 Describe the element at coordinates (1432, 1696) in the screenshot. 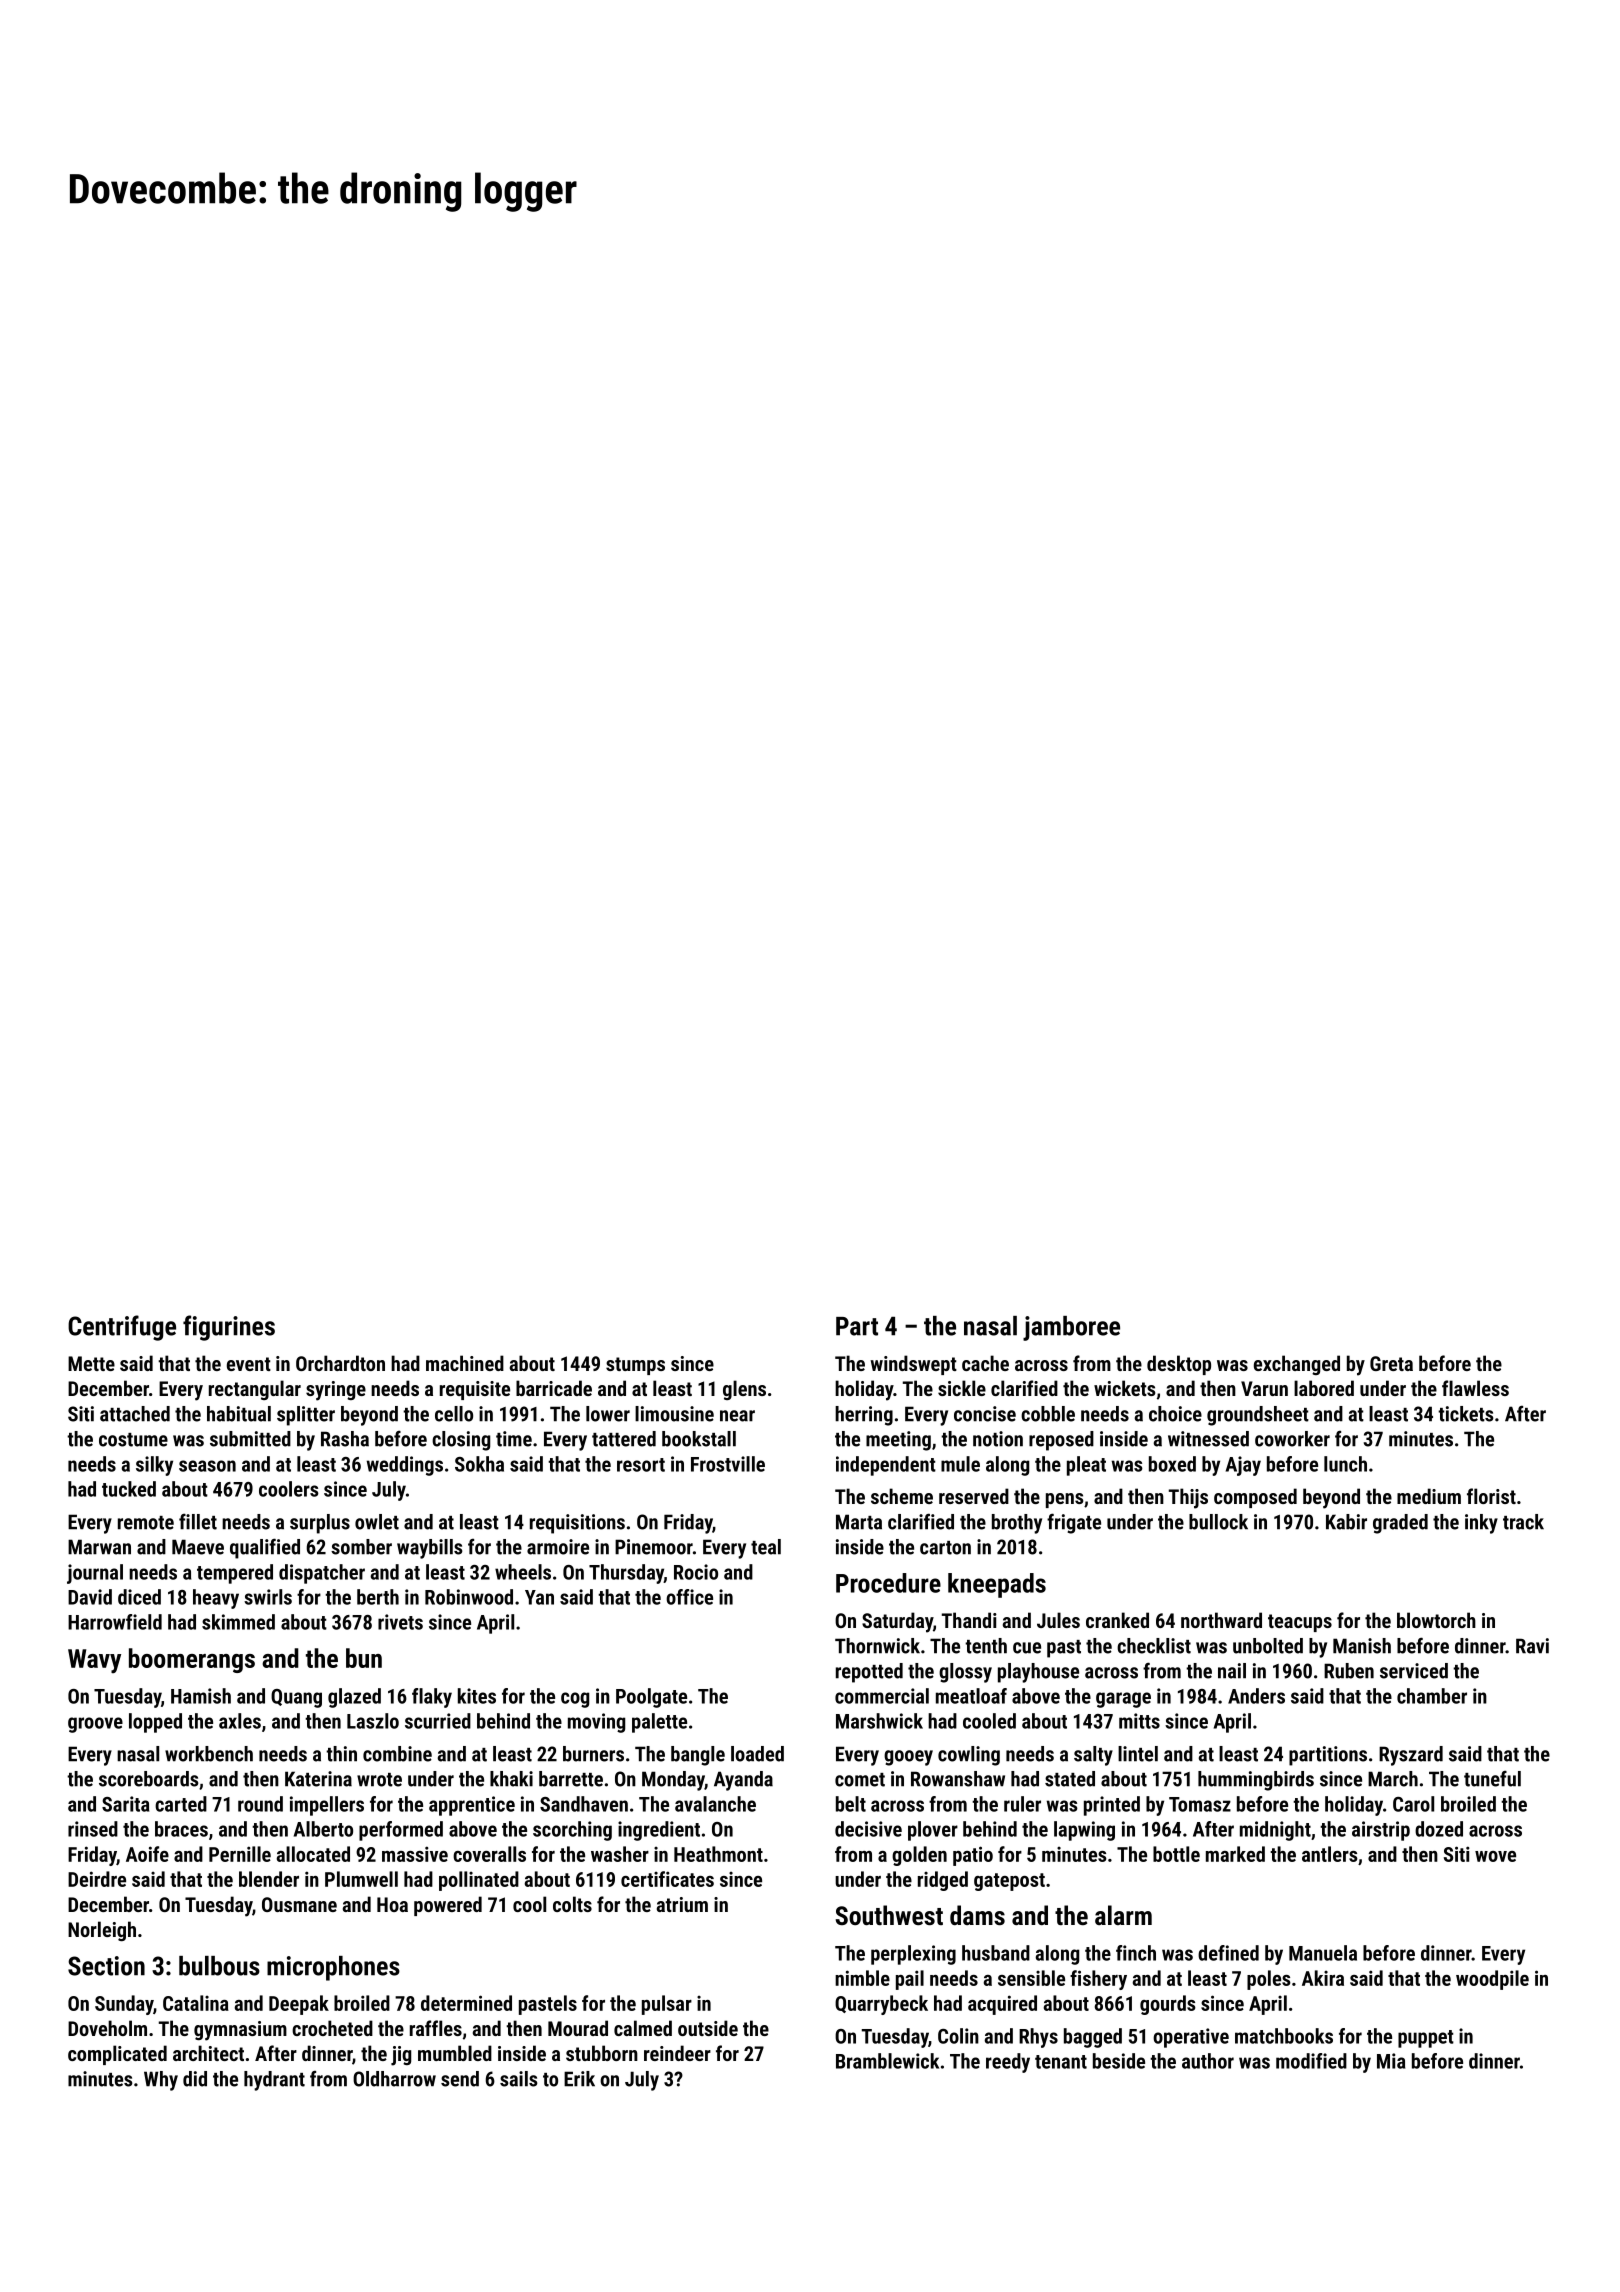

I see `chamber` at that location.
